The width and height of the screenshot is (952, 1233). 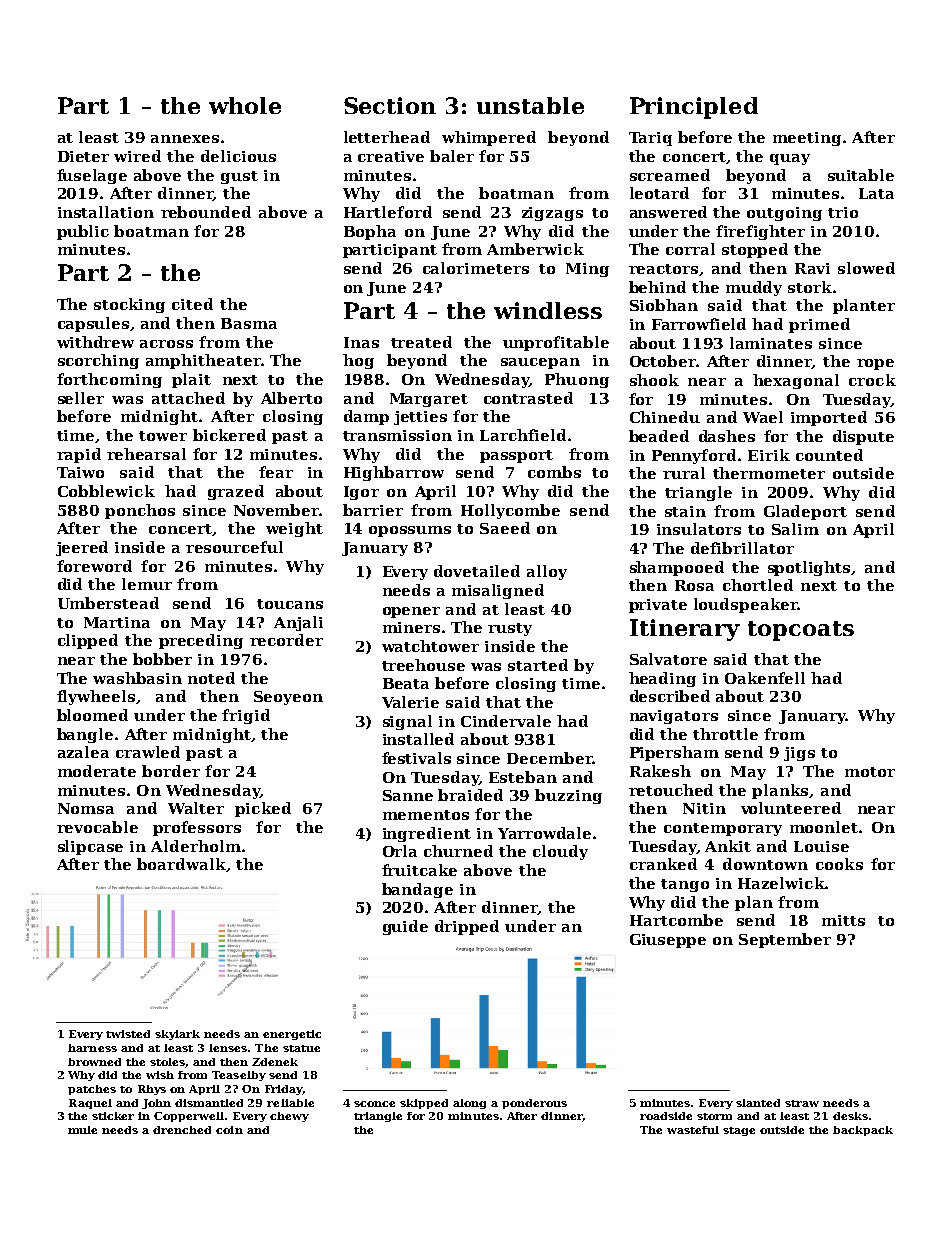 What do you see at coordinates (245, 105) in the screenshot?
I see `whole` at bounding box center [245, 105].
